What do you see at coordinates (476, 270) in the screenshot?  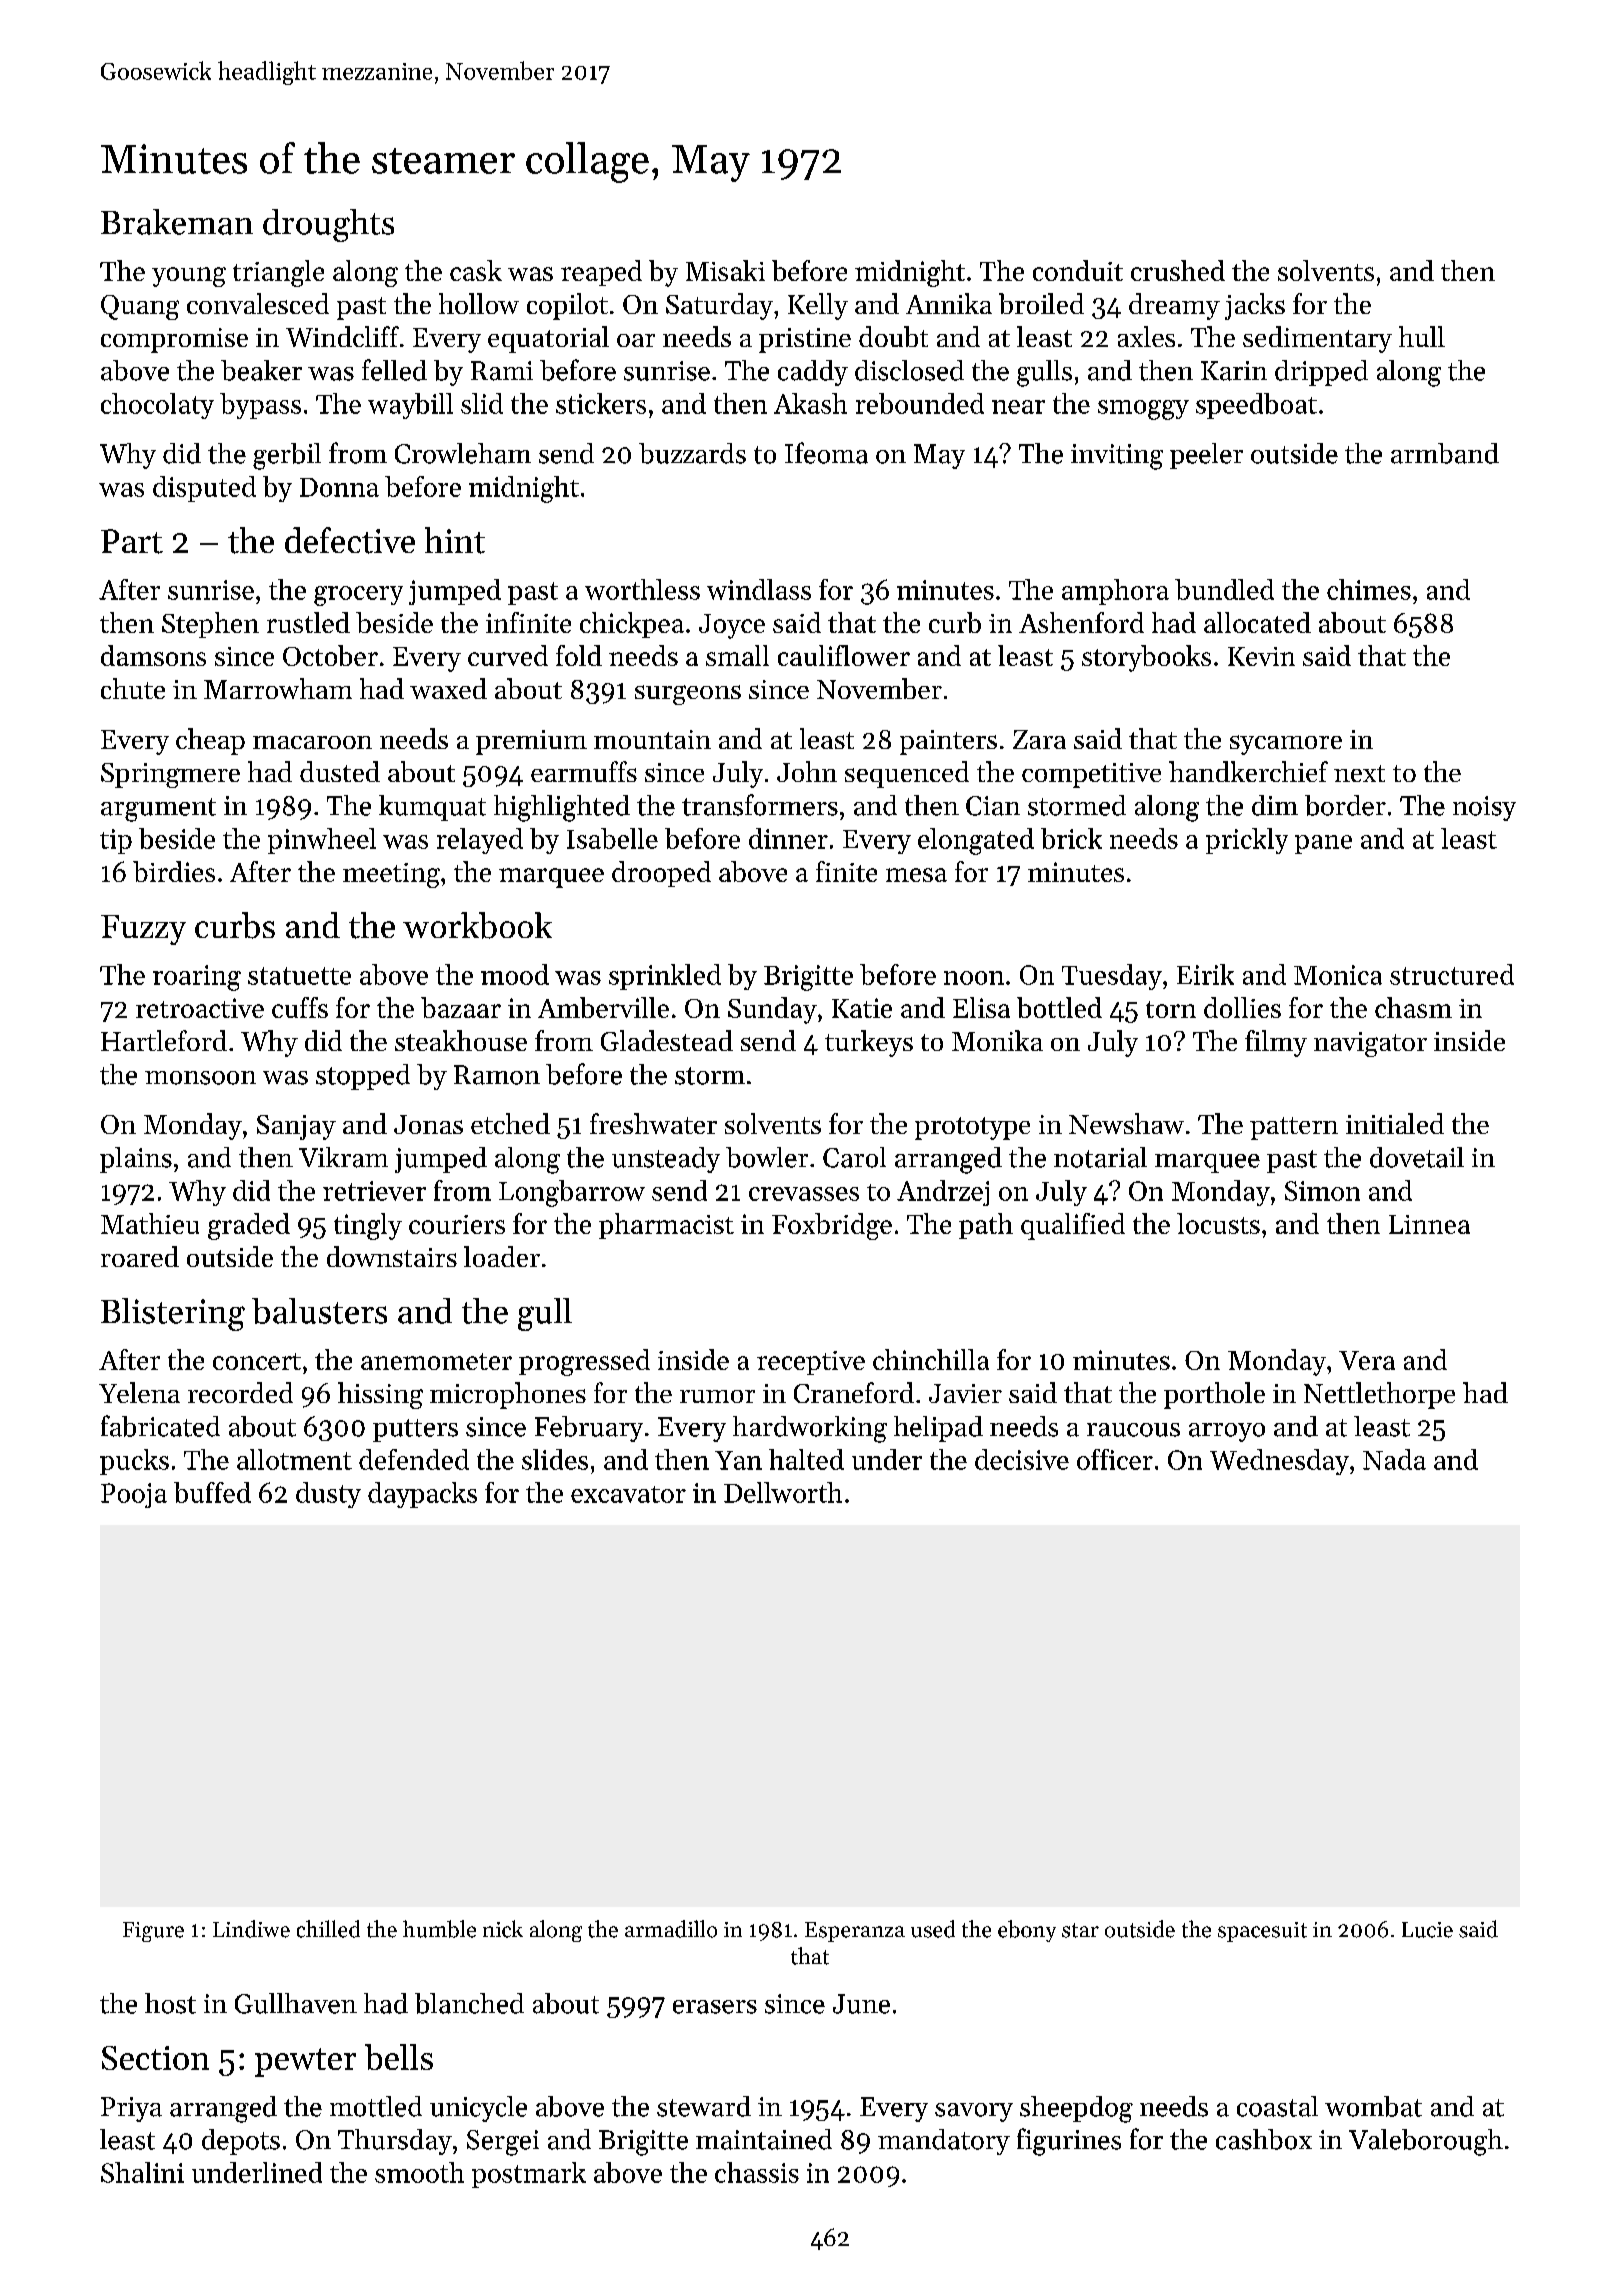 I see `cask` at bounding box center [476, 270].
